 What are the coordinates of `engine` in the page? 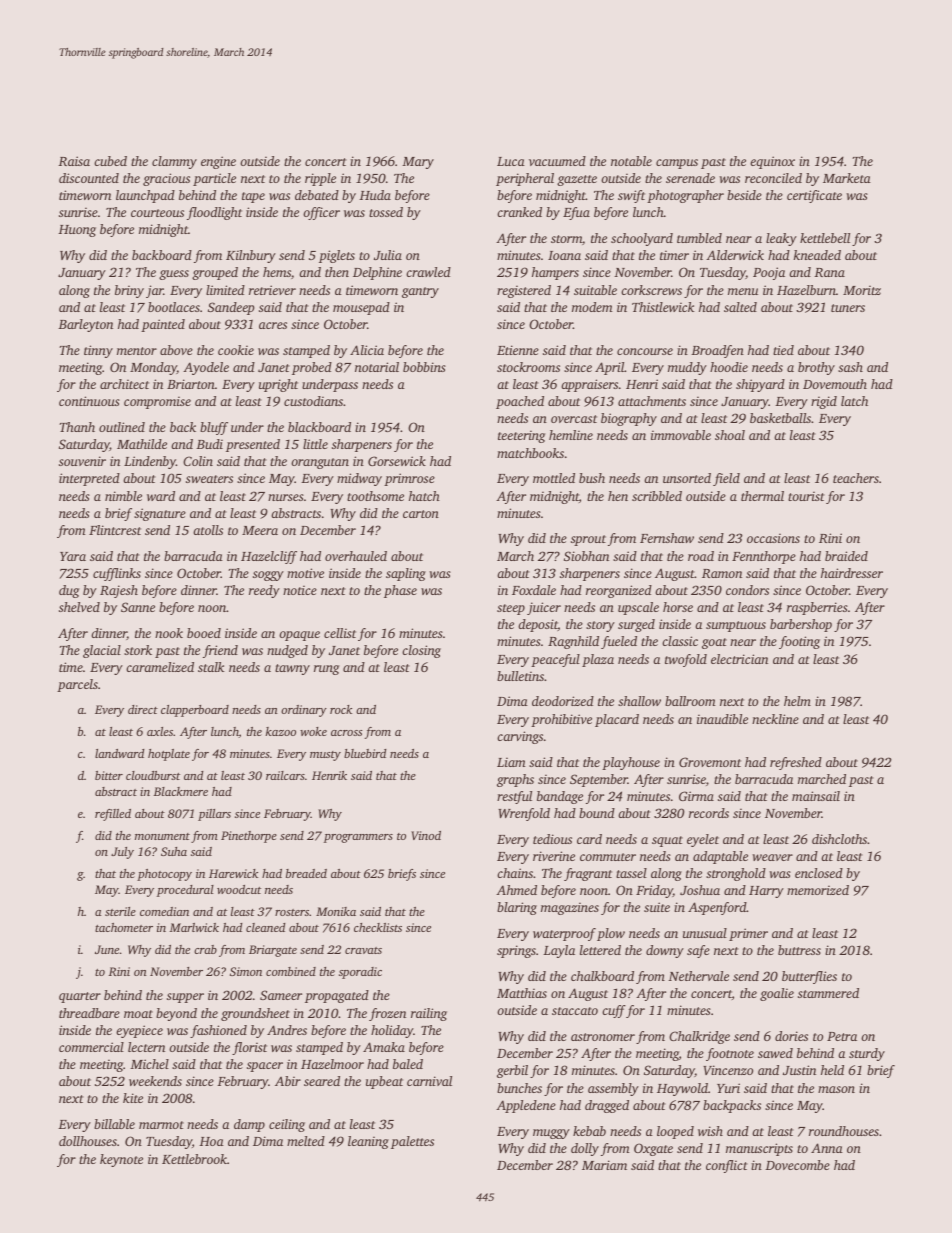 It's located at (218, 162).
